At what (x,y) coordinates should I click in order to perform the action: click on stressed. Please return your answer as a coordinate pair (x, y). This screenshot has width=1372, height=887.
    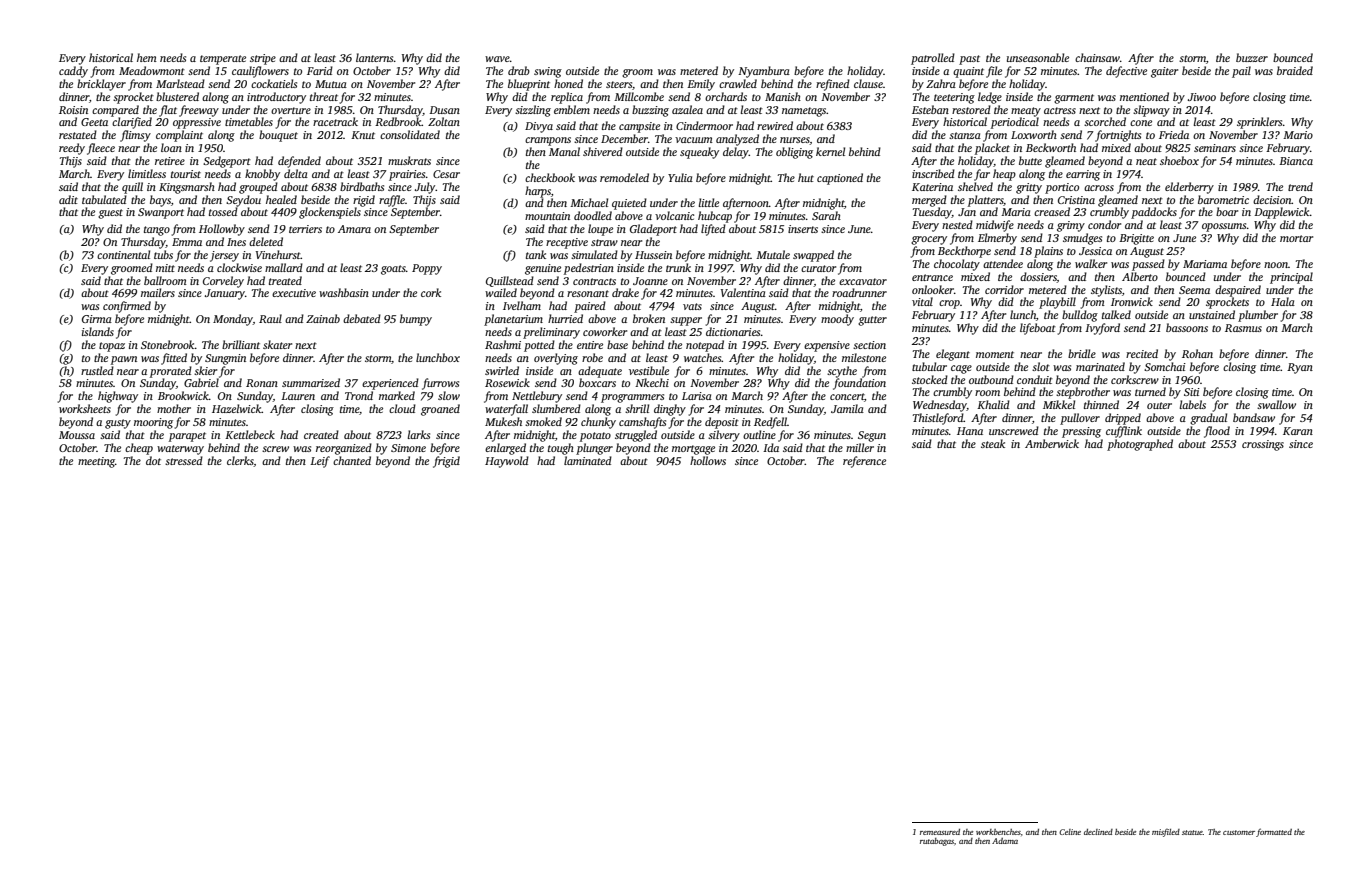
    Looking at the image, I should click on (184, 460).
